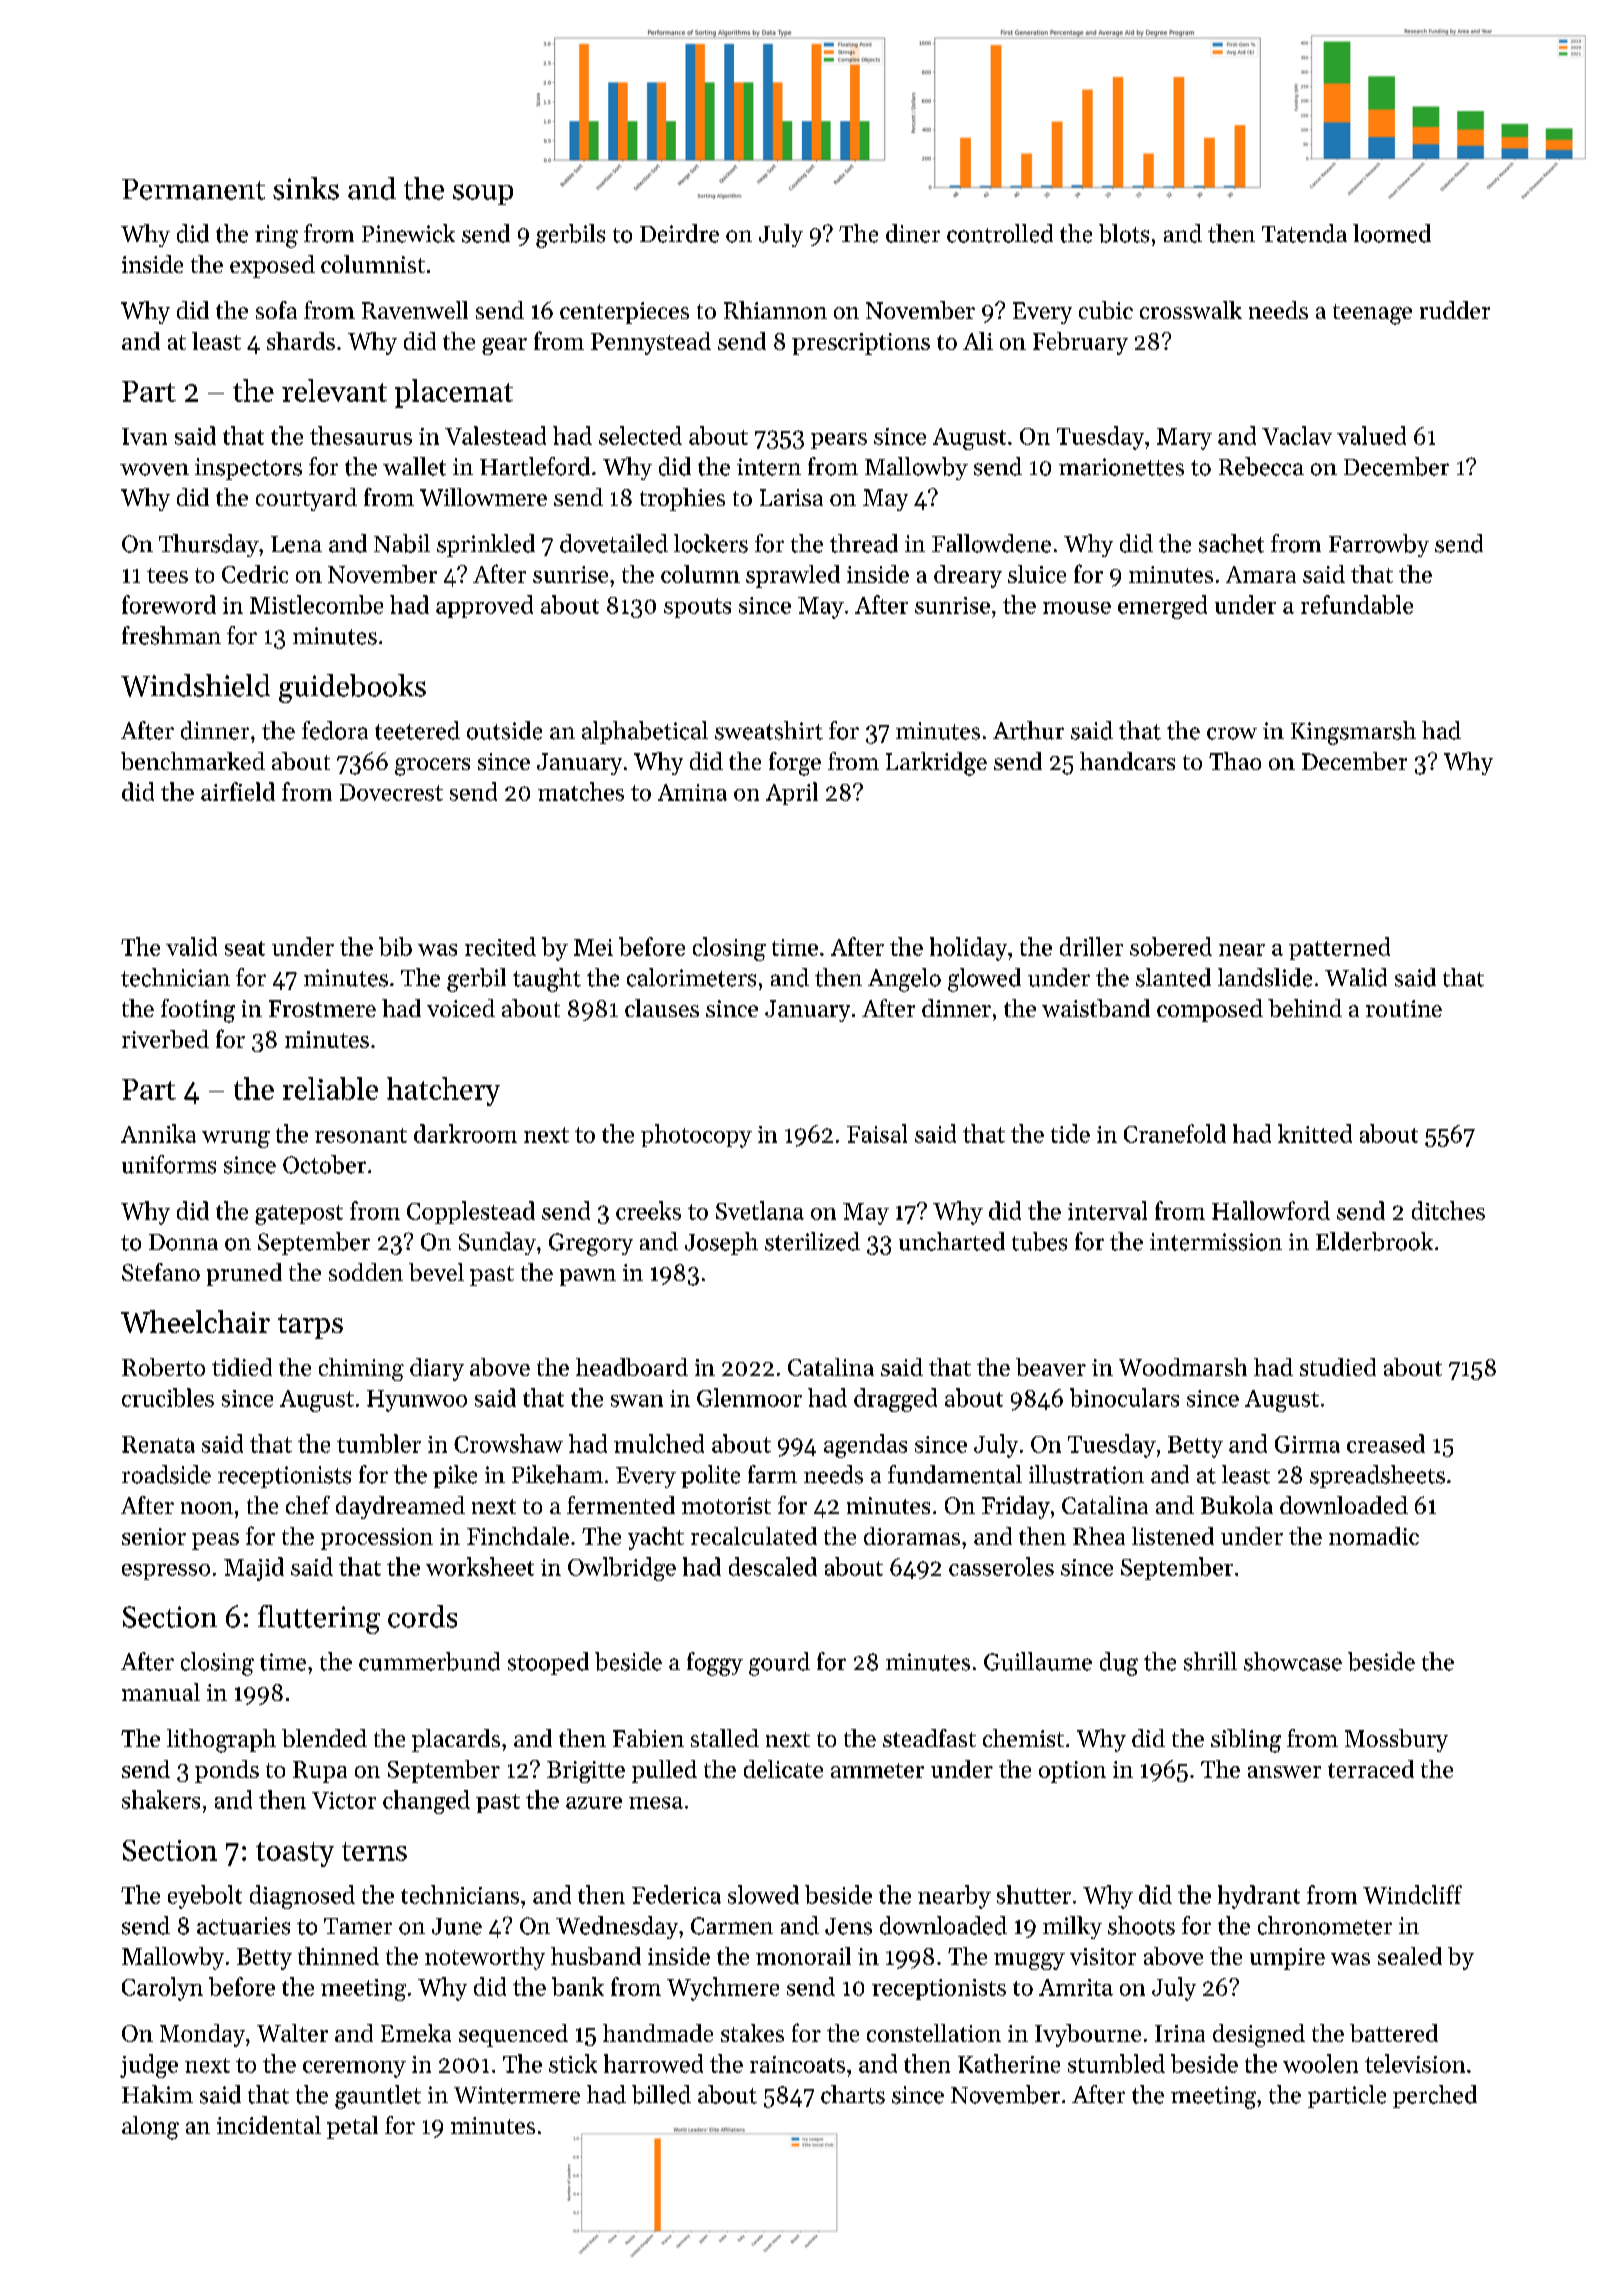 The width and height of the image is (1620, 2292). I want to click on intermission, so click(1216, 1242).
